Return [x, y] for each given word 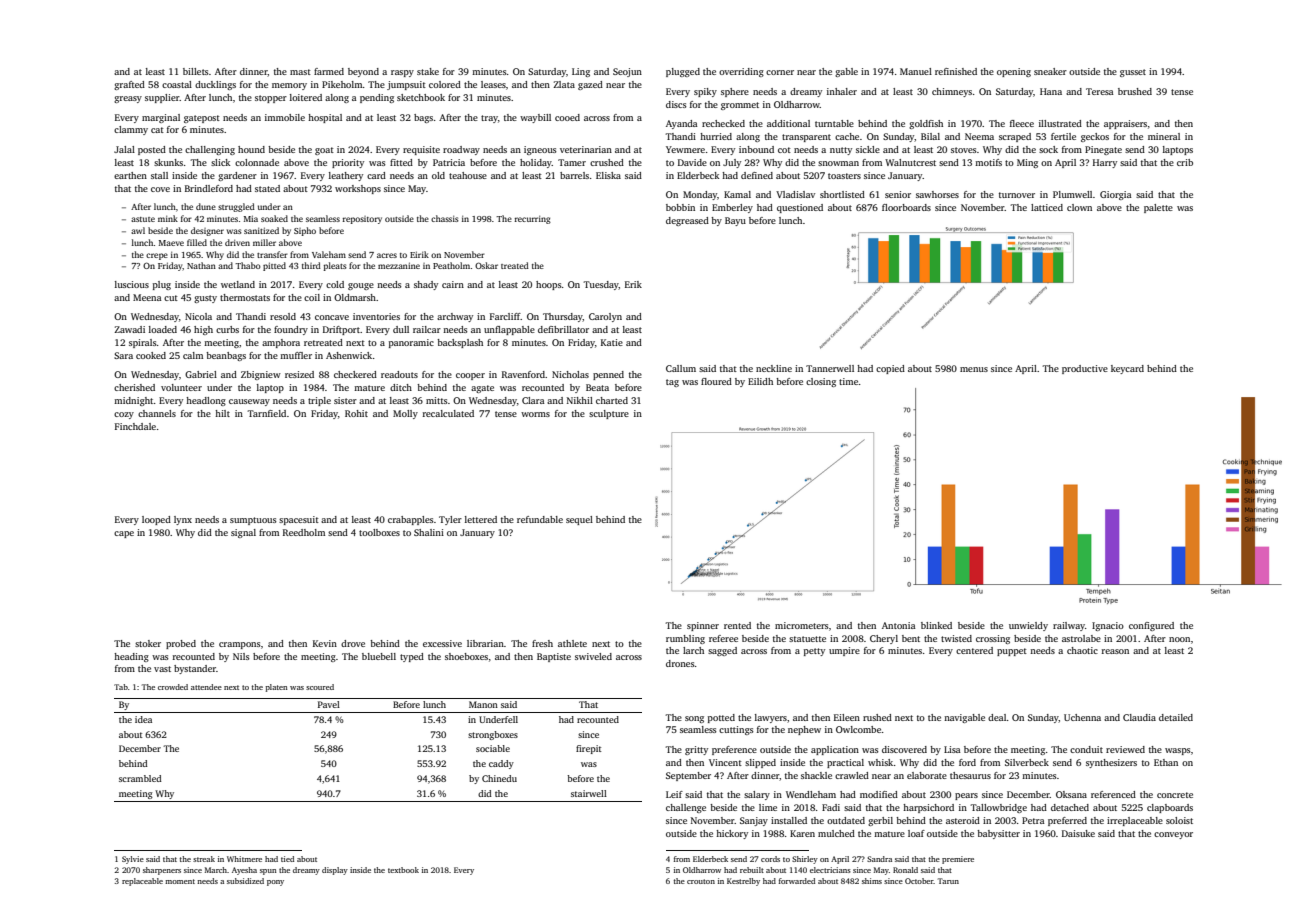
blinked [936, 625]
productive [1085, 369]
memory [289, 86]
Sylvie [133, 860]
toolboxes [379, 532]
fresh [542, 643]
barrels [574, 175]
